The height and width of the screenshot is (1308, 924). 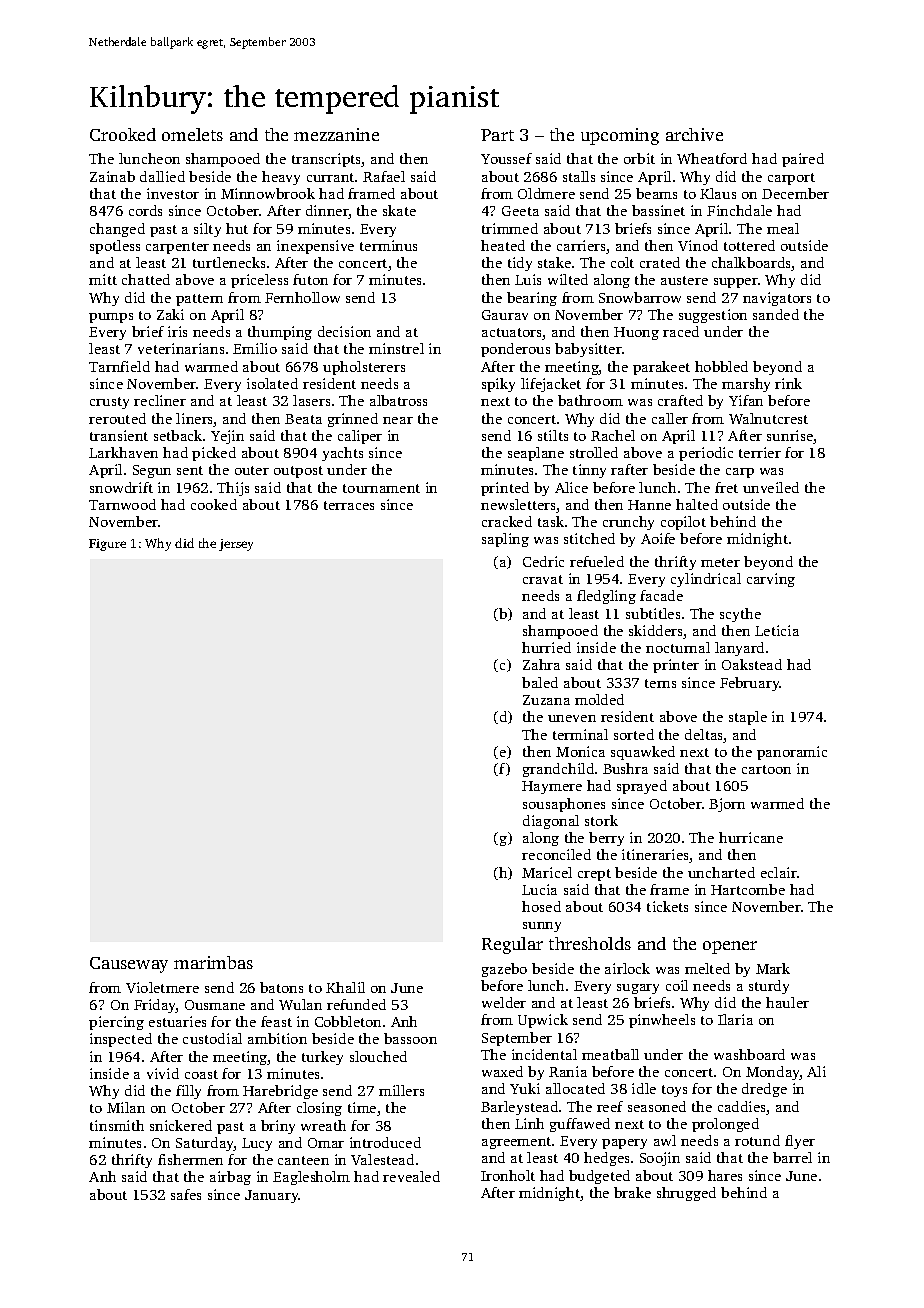 I want to click on rink, so click(x=788, y=383).
